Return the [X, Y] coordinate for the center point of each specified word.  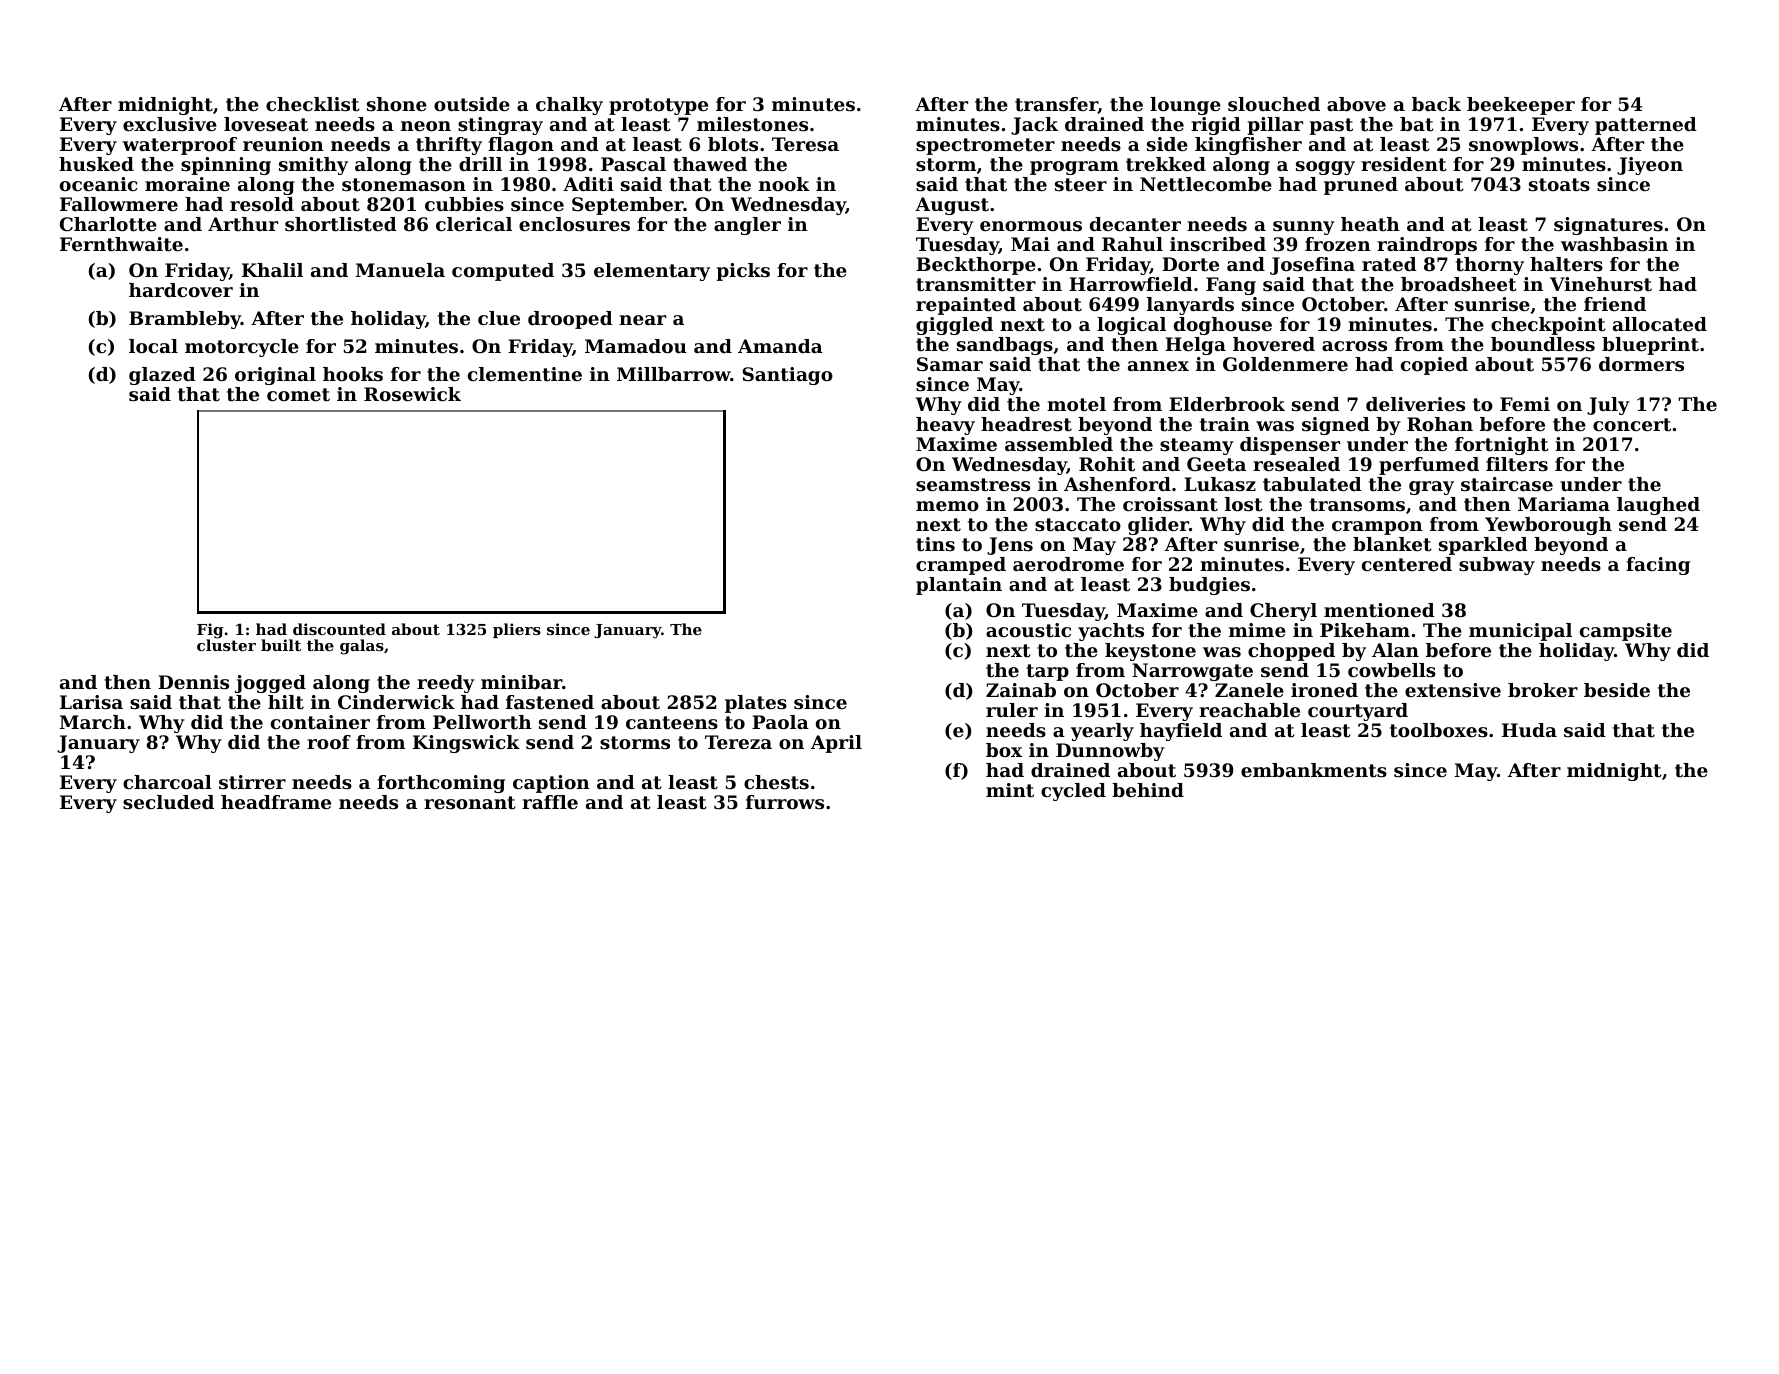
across [1354, 346]
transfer [1056, 105]
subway [1497, 566]
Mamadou [636, 346]
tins [935, 544]
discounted [339, 629]
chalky [569, 106]
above [1356, 104]
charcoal [167, 782]
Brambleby [185, 320]
